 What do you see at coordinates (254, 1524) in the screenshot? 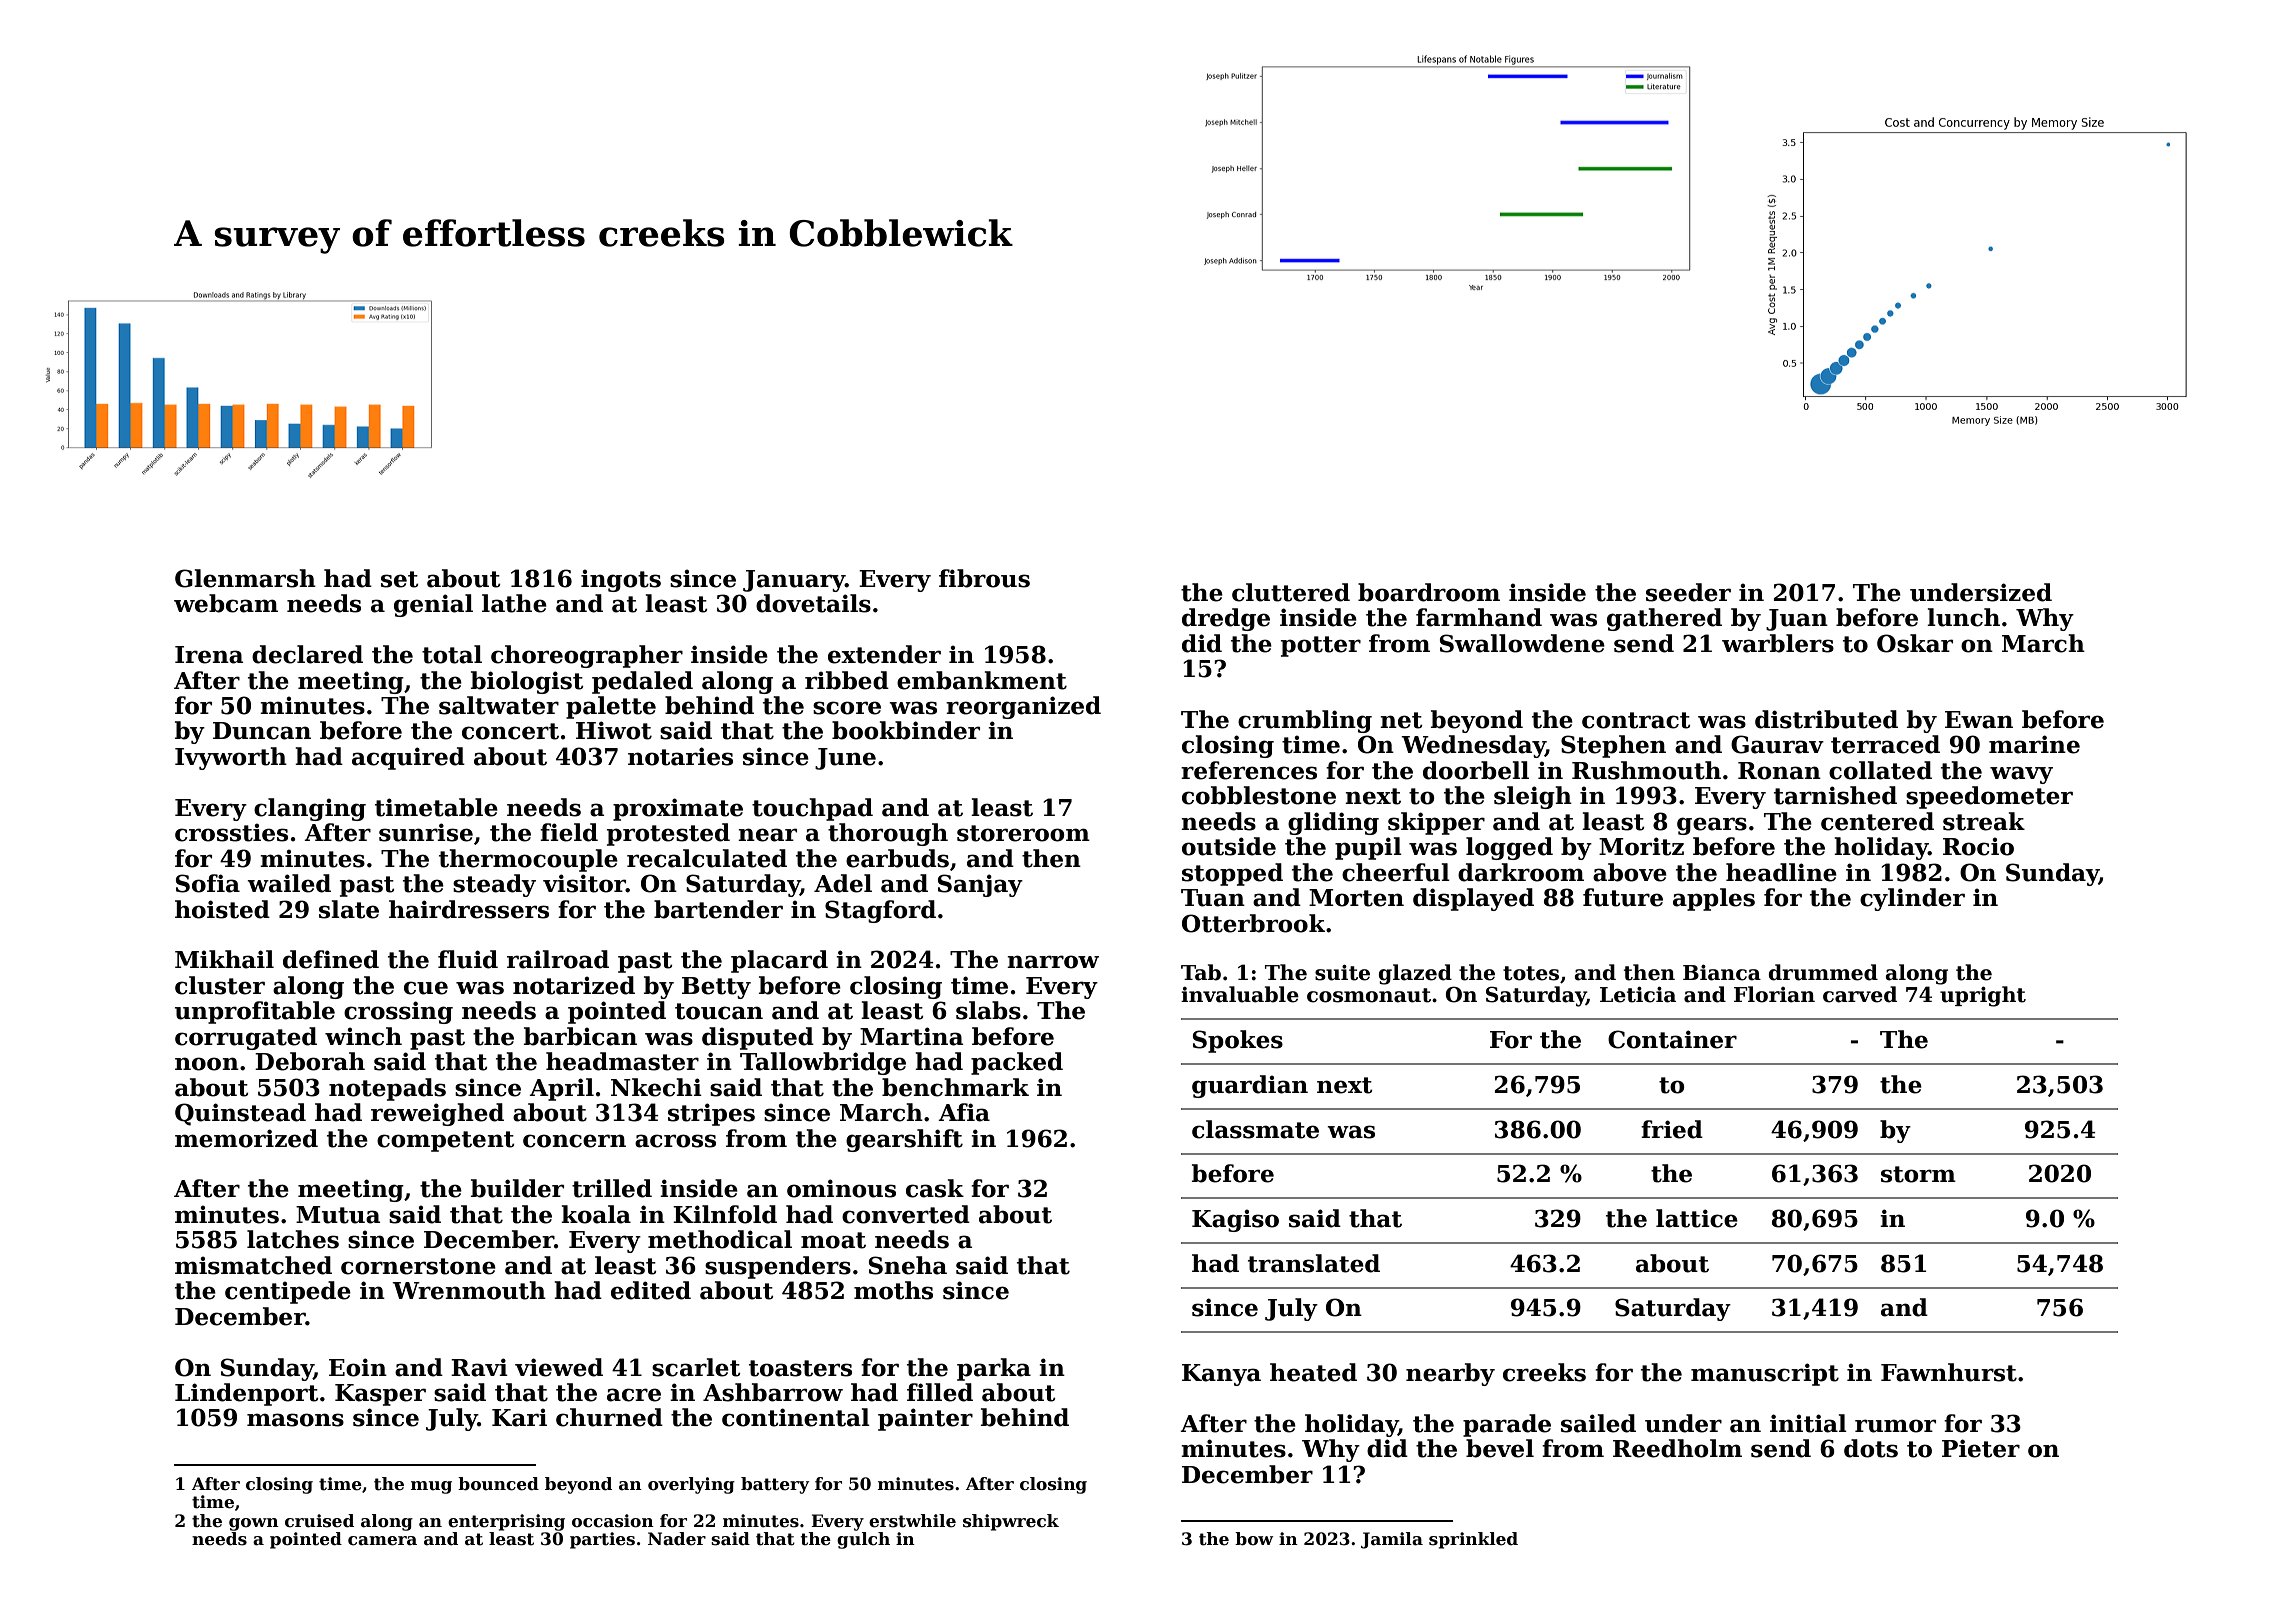
I see `gown` at bounding box center [254, 1524].
